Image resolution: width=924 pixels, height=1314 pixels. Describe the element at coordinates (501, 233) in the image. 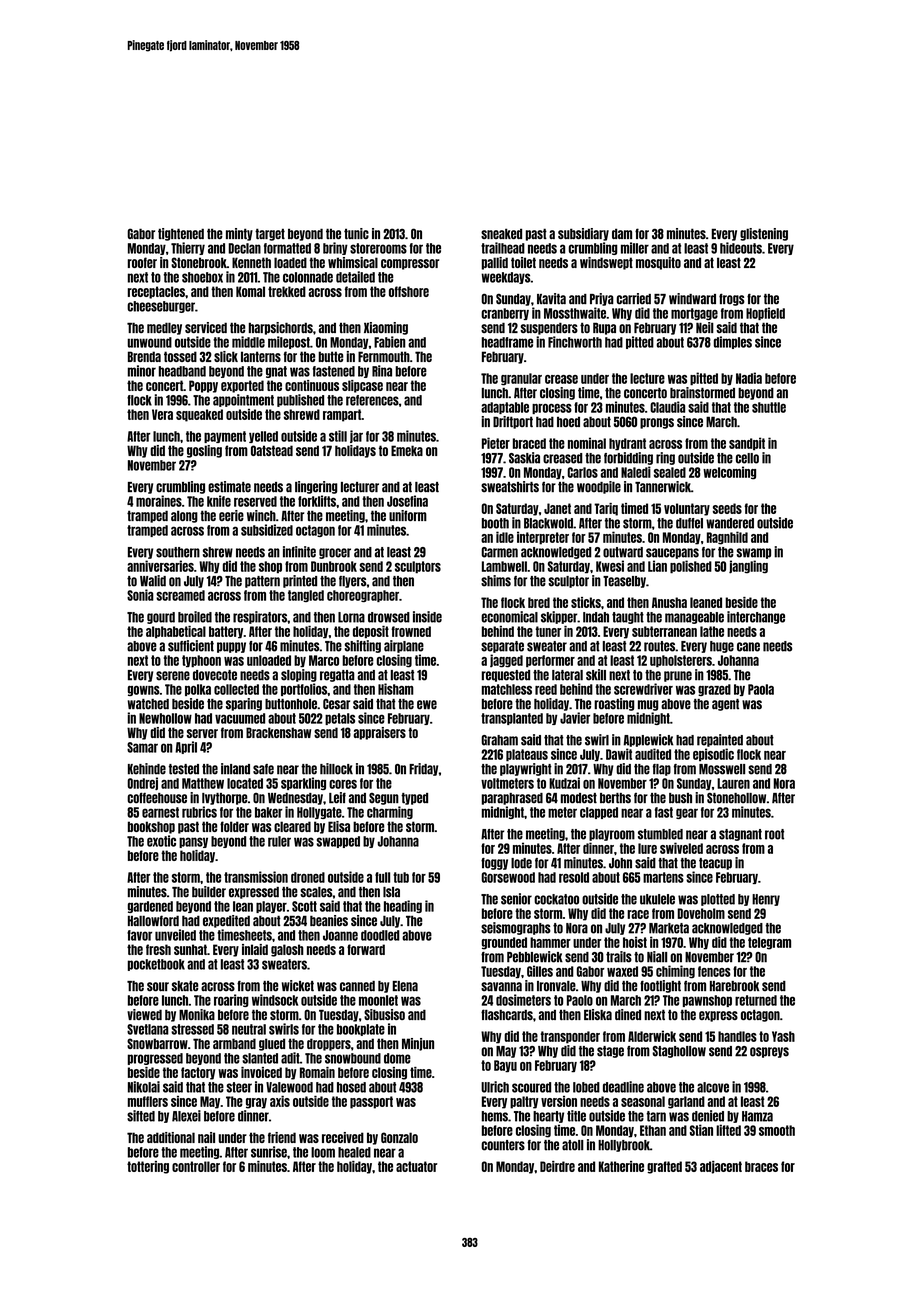

I see `sneaked` at that location.
